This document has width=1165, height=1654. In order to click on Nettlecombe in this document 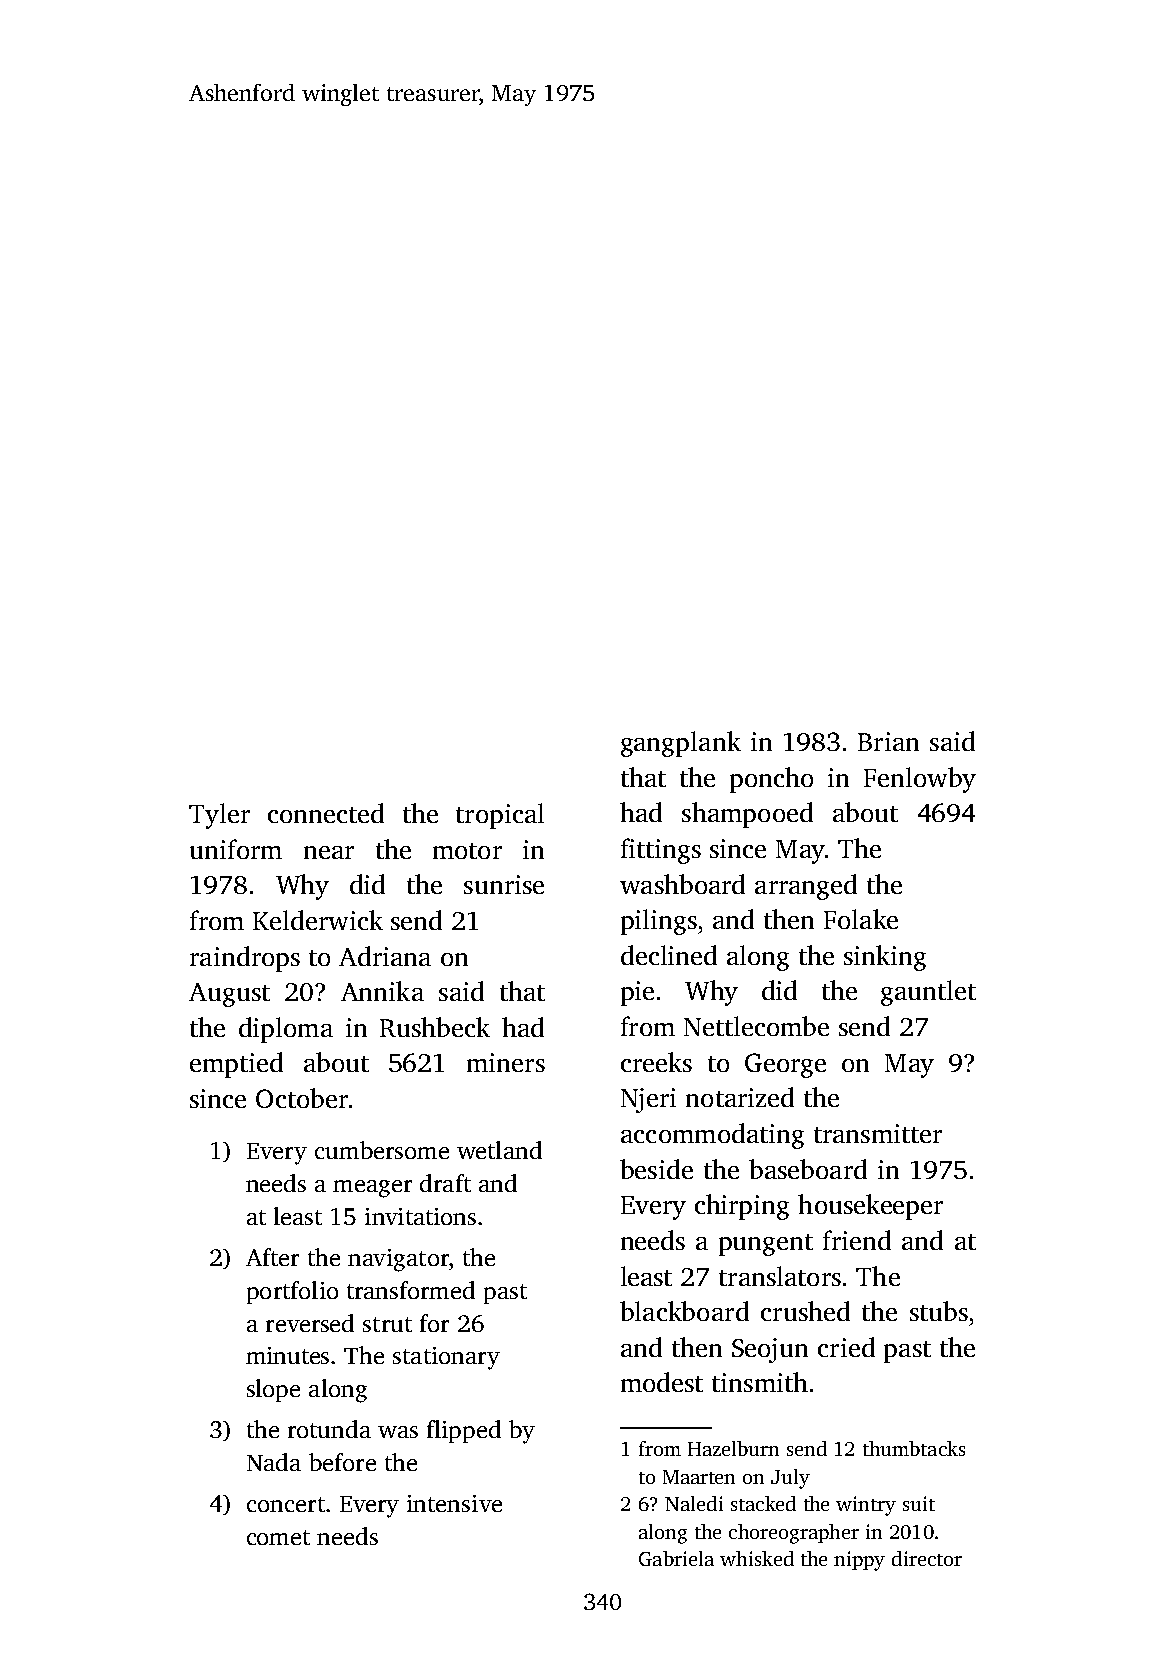, I will do `click(756, 1026)`.
